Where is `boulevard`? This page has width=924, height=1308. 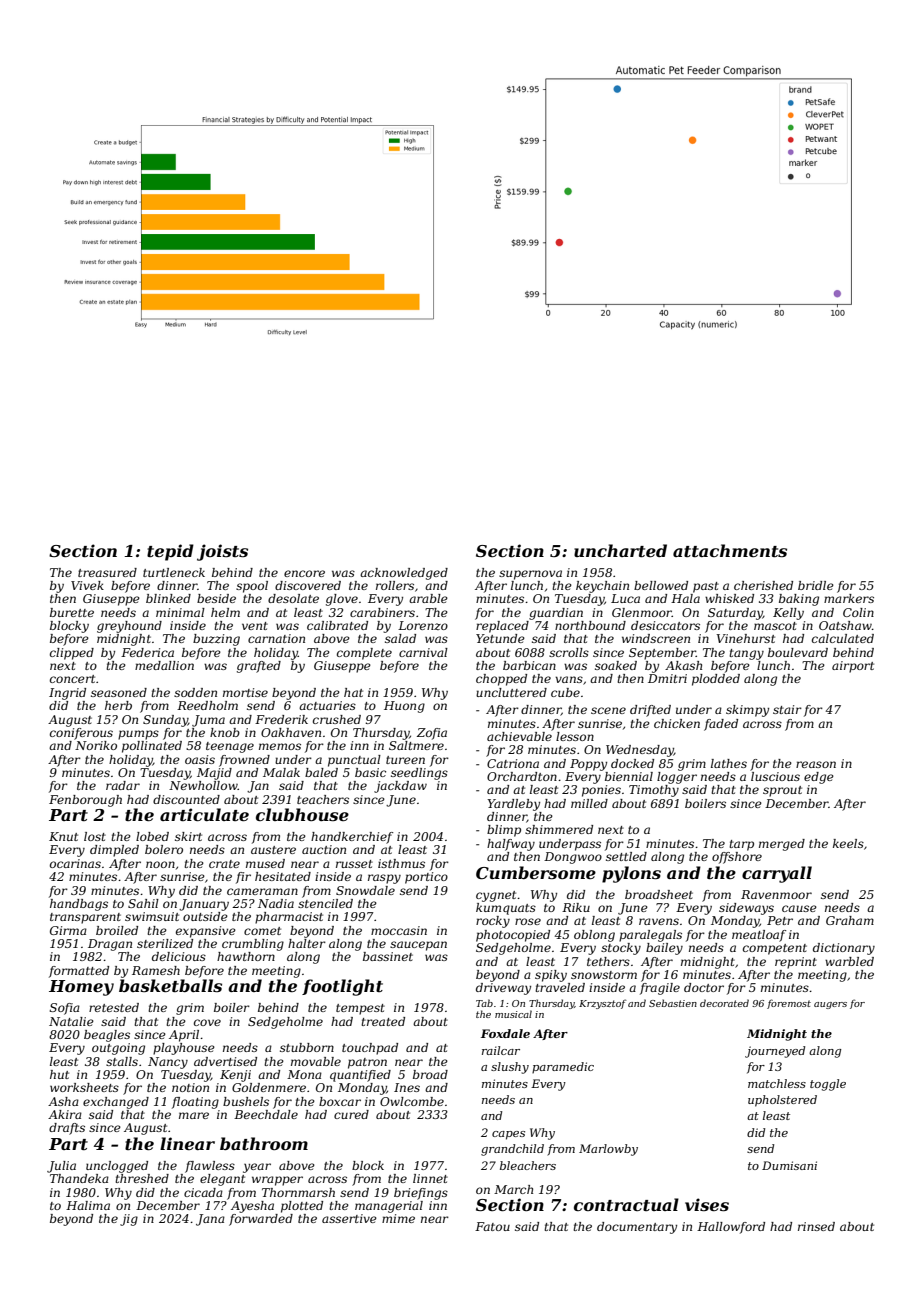
boulevard is located at coordinates (798, 652).
